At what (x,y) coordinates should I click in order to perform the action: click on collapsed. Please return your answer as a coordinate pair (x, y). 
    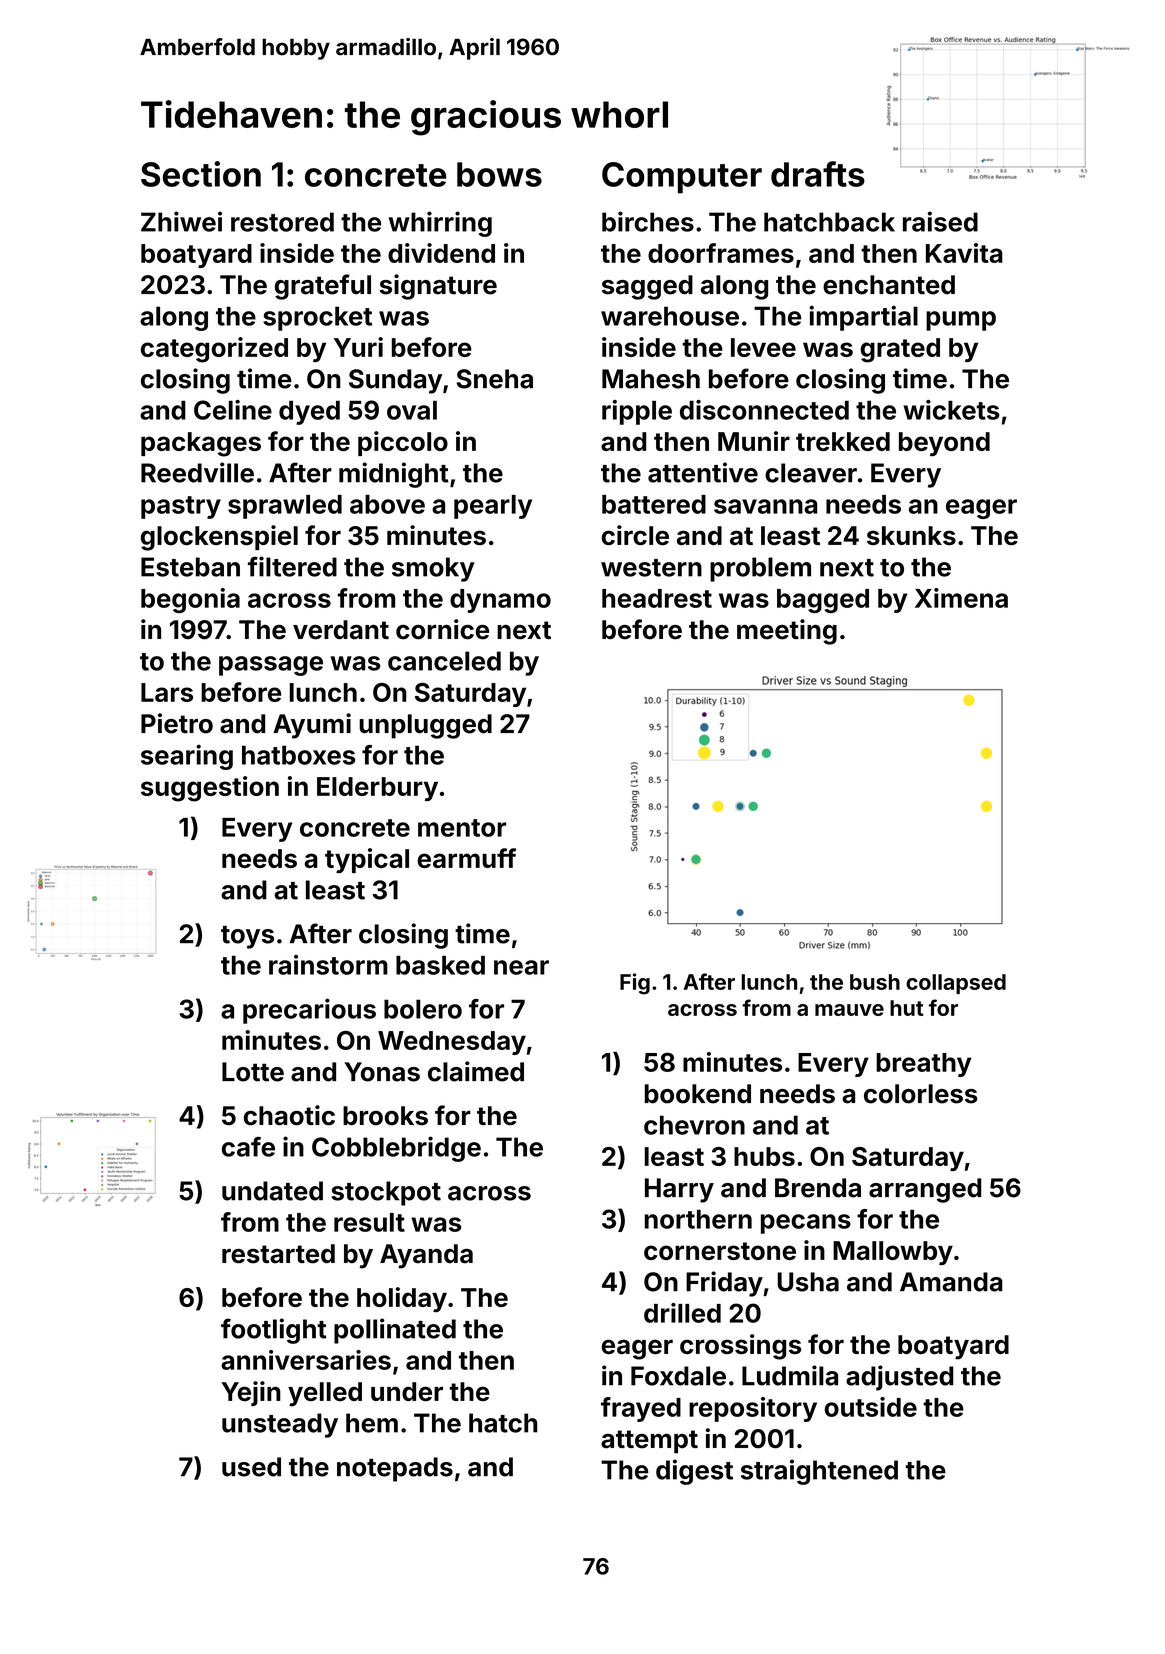
    Looking at the image, I should click on (956, 984).
